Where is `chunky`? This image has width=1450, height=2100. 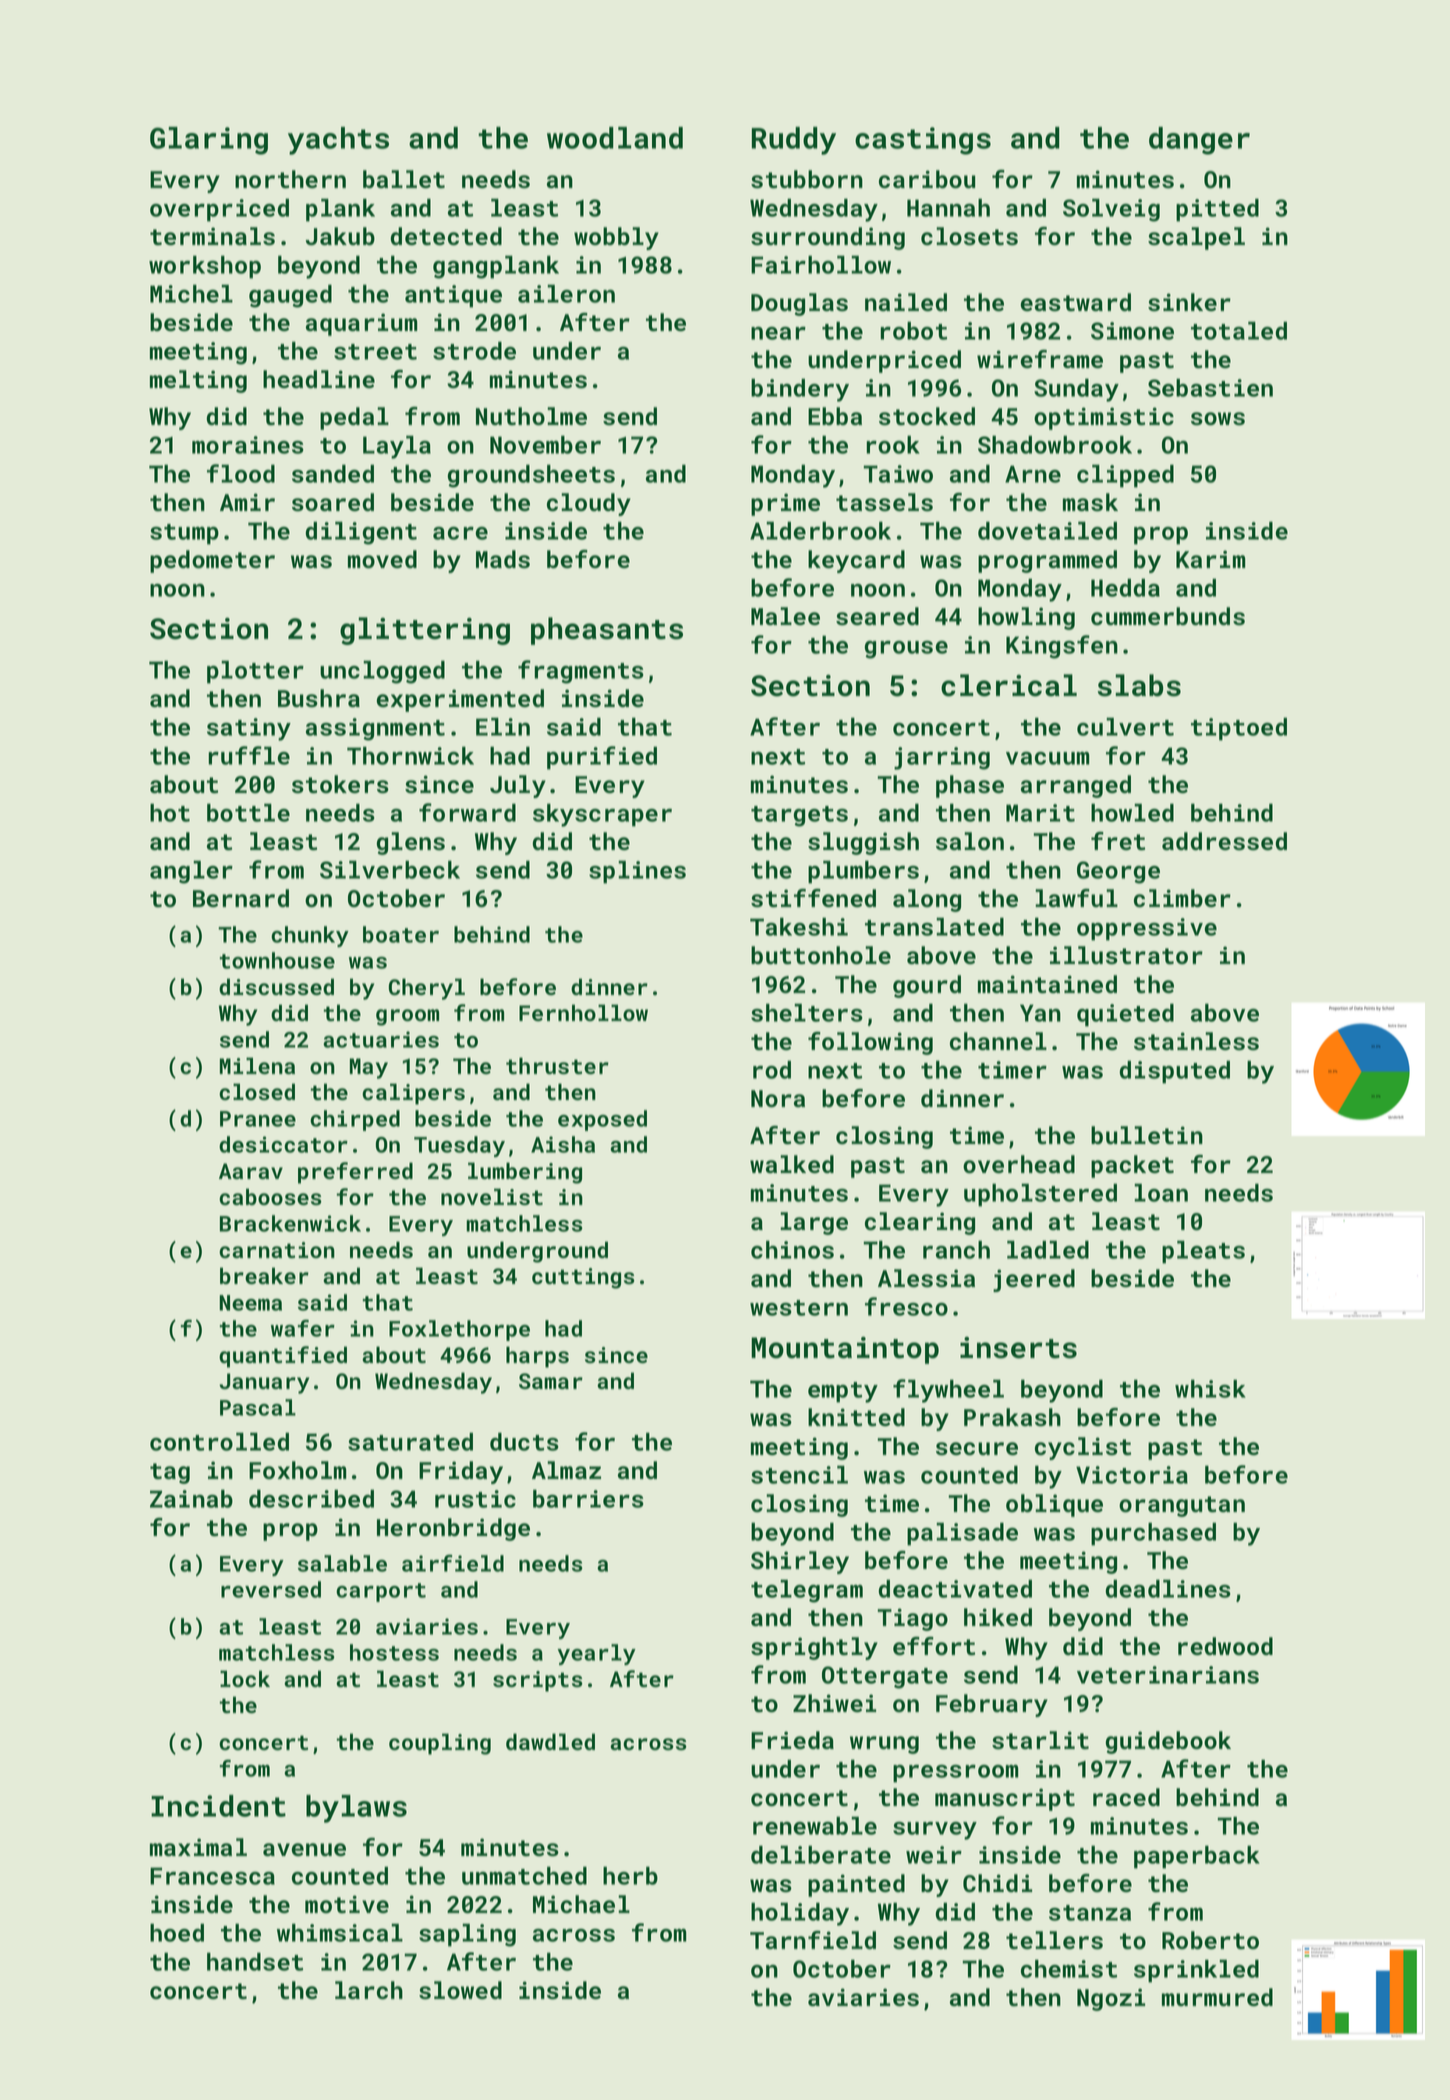 chunky is located at coordinates (310, 936).
